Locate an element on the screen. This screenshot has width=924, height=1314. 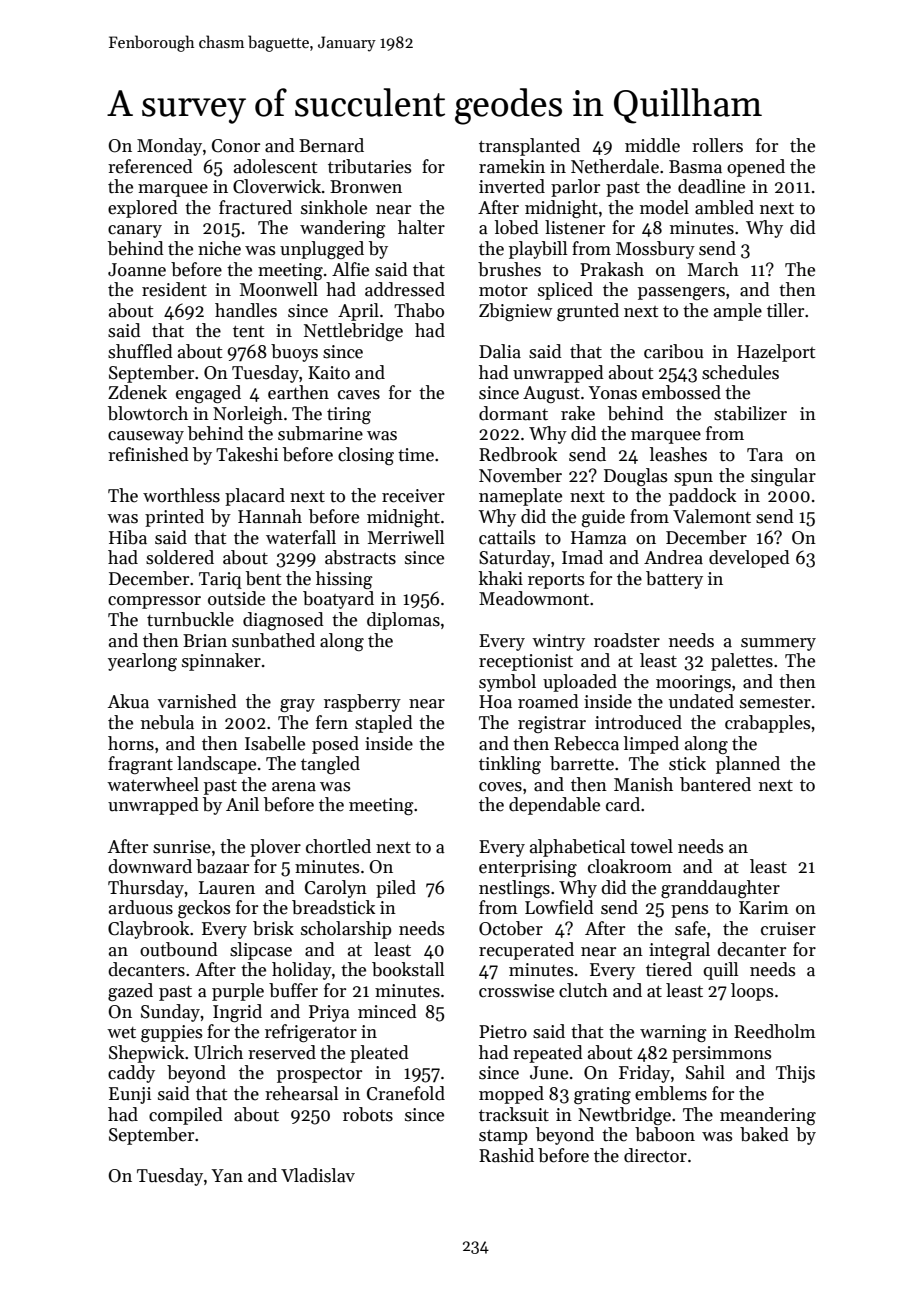
Vladislav is located at coordinates (318, 1175).
